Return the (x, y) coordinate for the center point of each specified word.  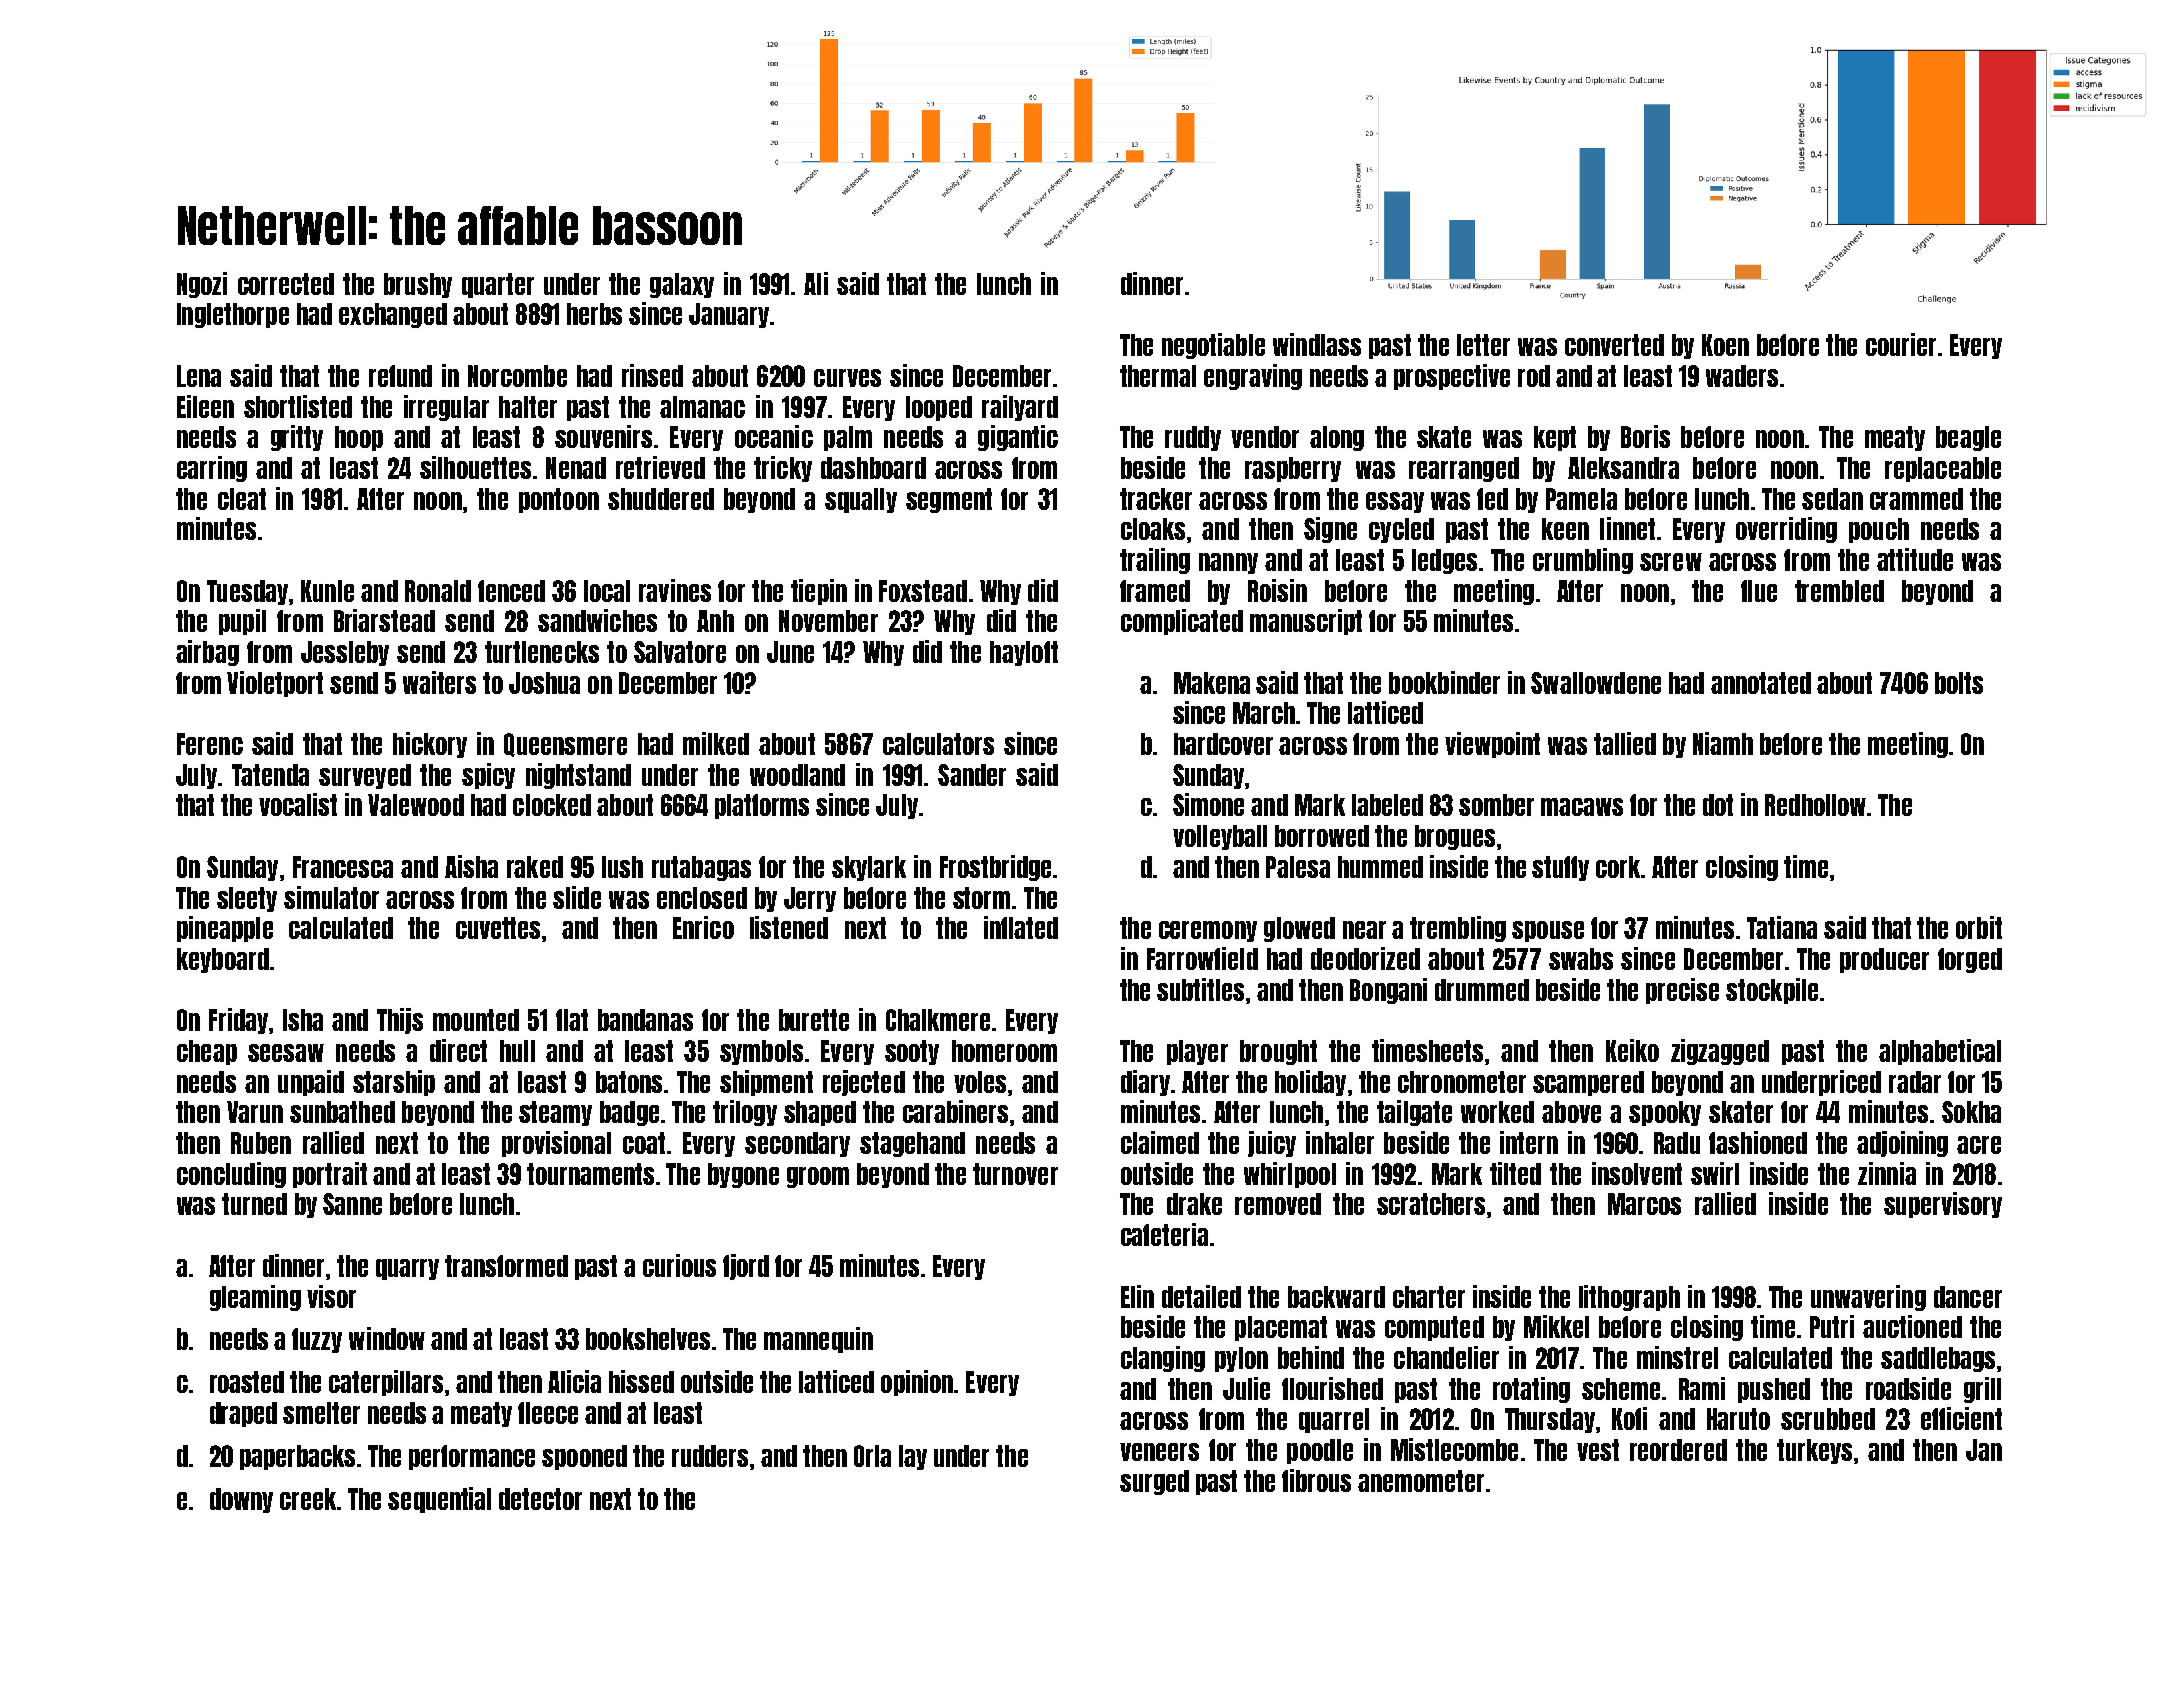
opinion (917, 1383)
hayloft (1024, 653)
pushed (1774, 1390)
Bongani (1388, 991)
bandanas (645, 1020)
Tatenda (270, 775)
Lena (199, 376)
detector (540, 1499)
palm (848, 438)
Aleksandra (1623, 468)
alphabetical (1940, 1052)
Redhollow (1815, 805)
